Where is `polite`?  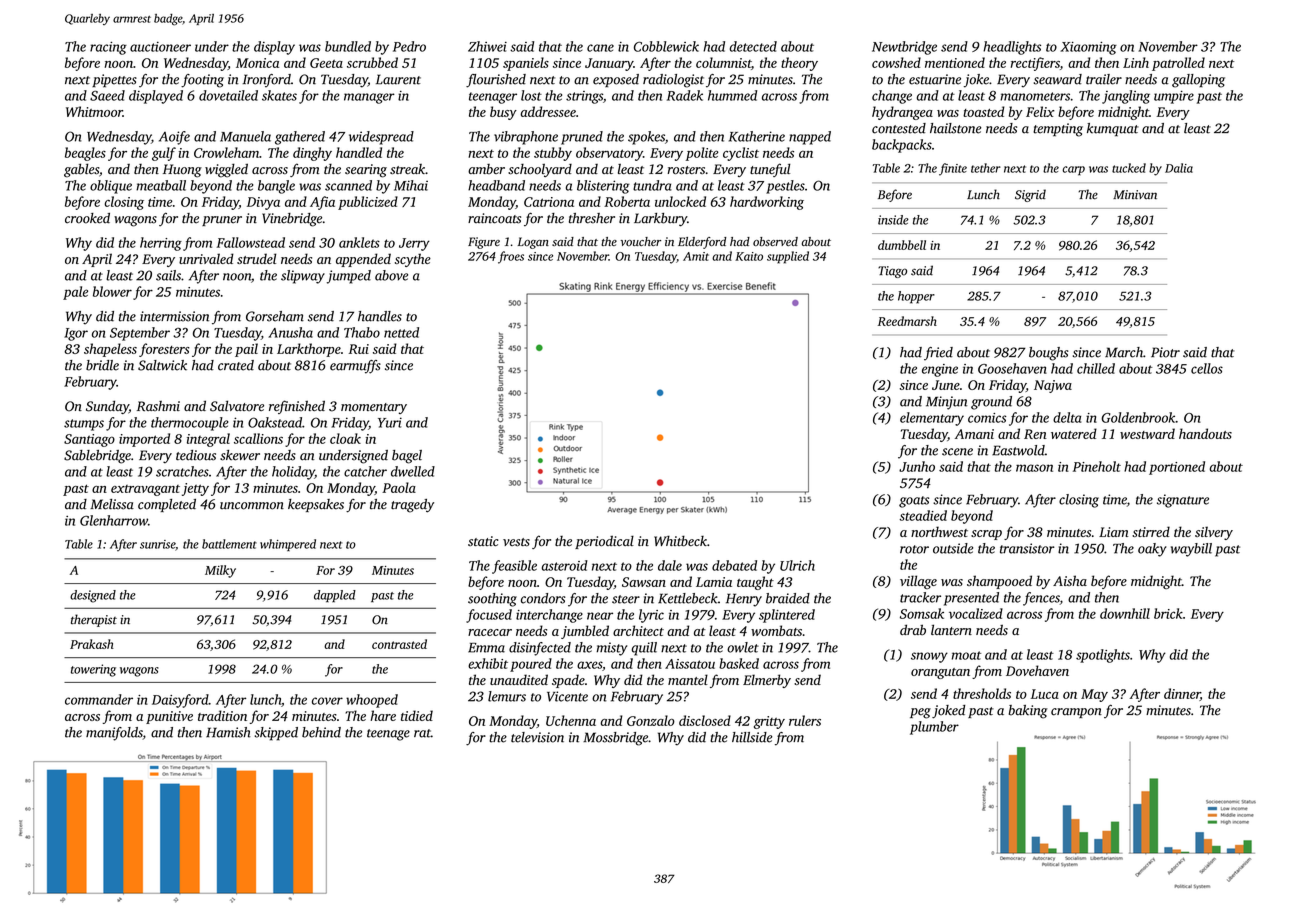
polite is located at coordinates (702, 154).
